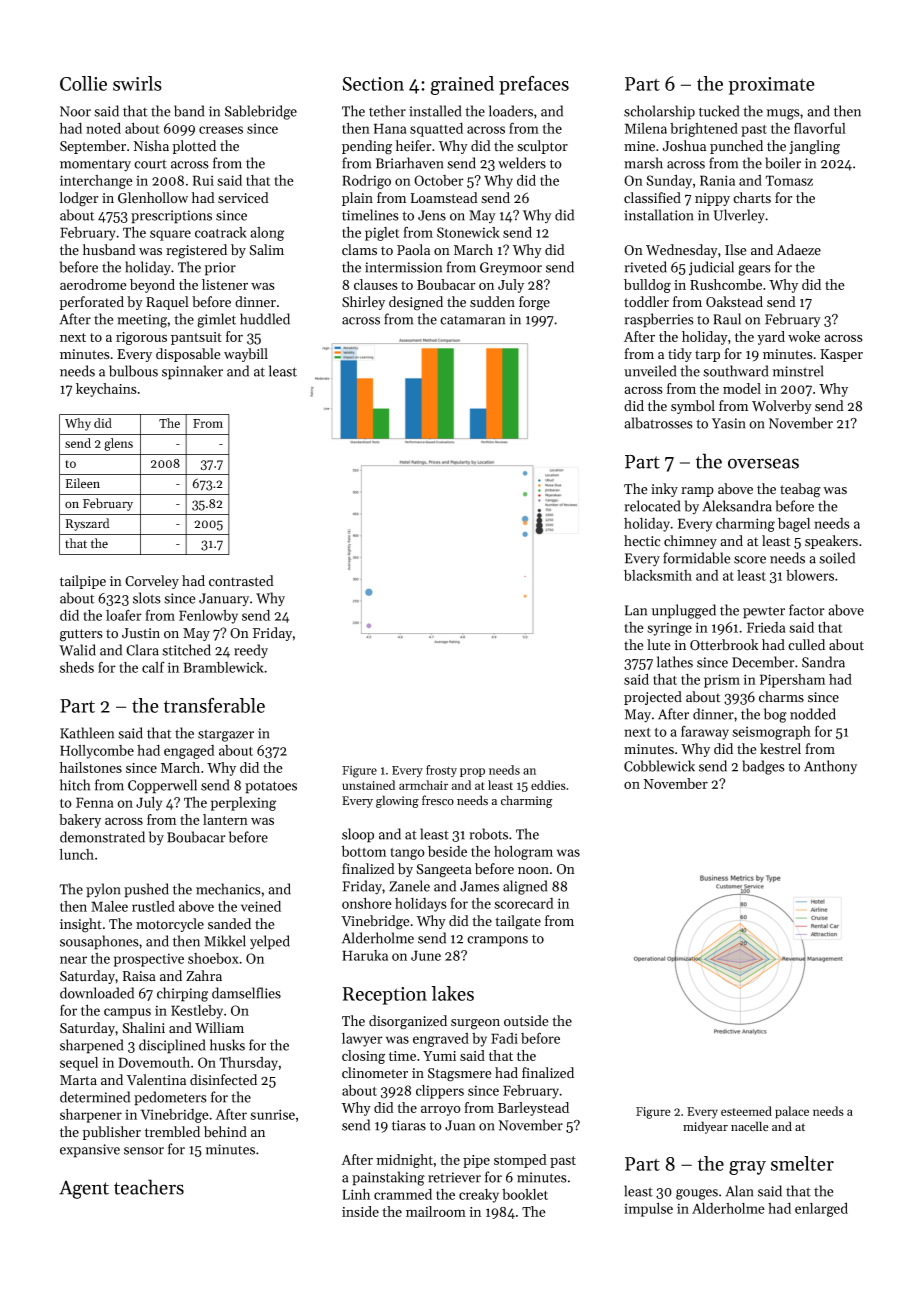 The width and height of the screenshot is (924, 1308). Describe the element at coordinates (403, 267) in the screenshot. I see `intermission` at that location.
